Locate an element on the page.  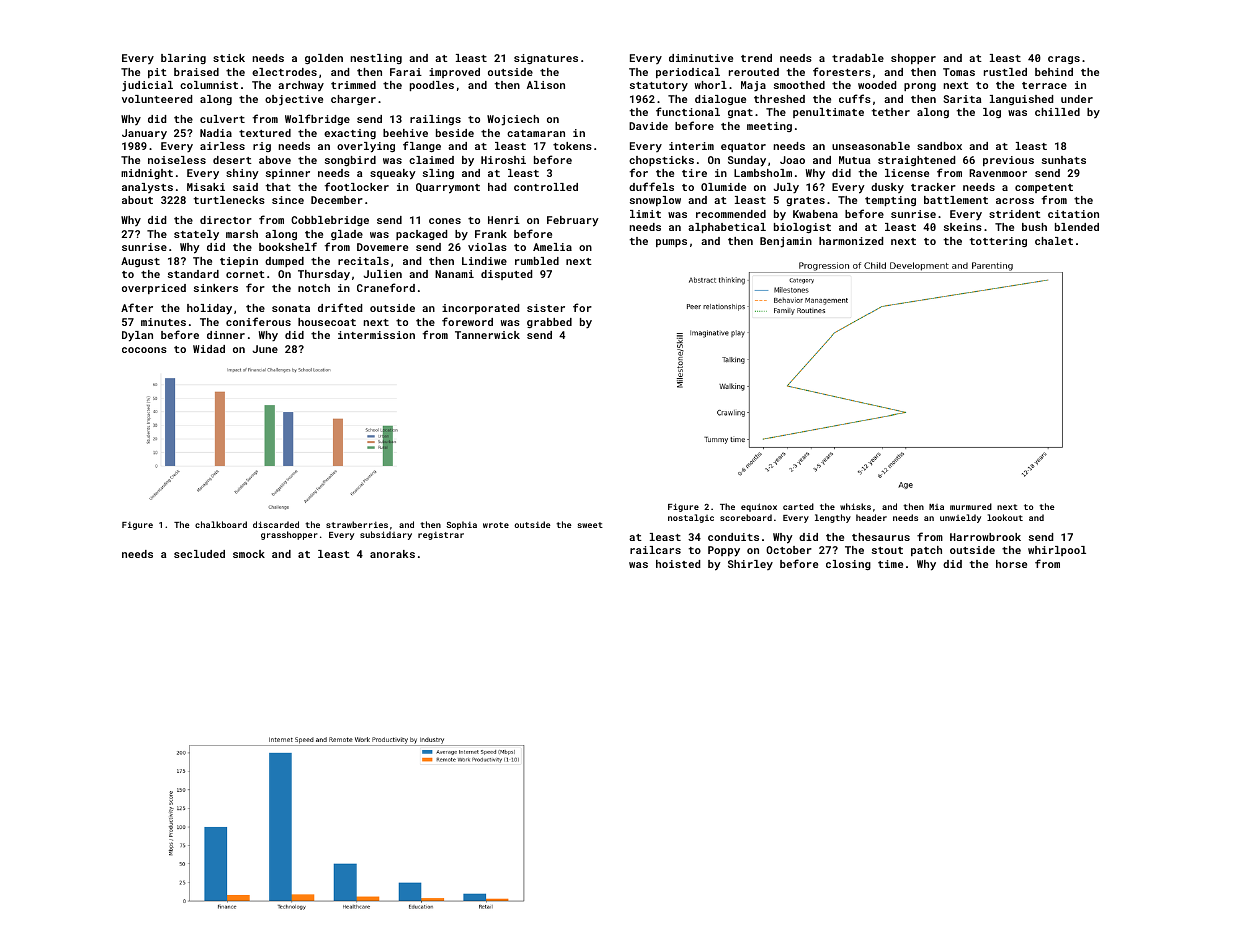
exacting is located at coordinates (350, 134).
